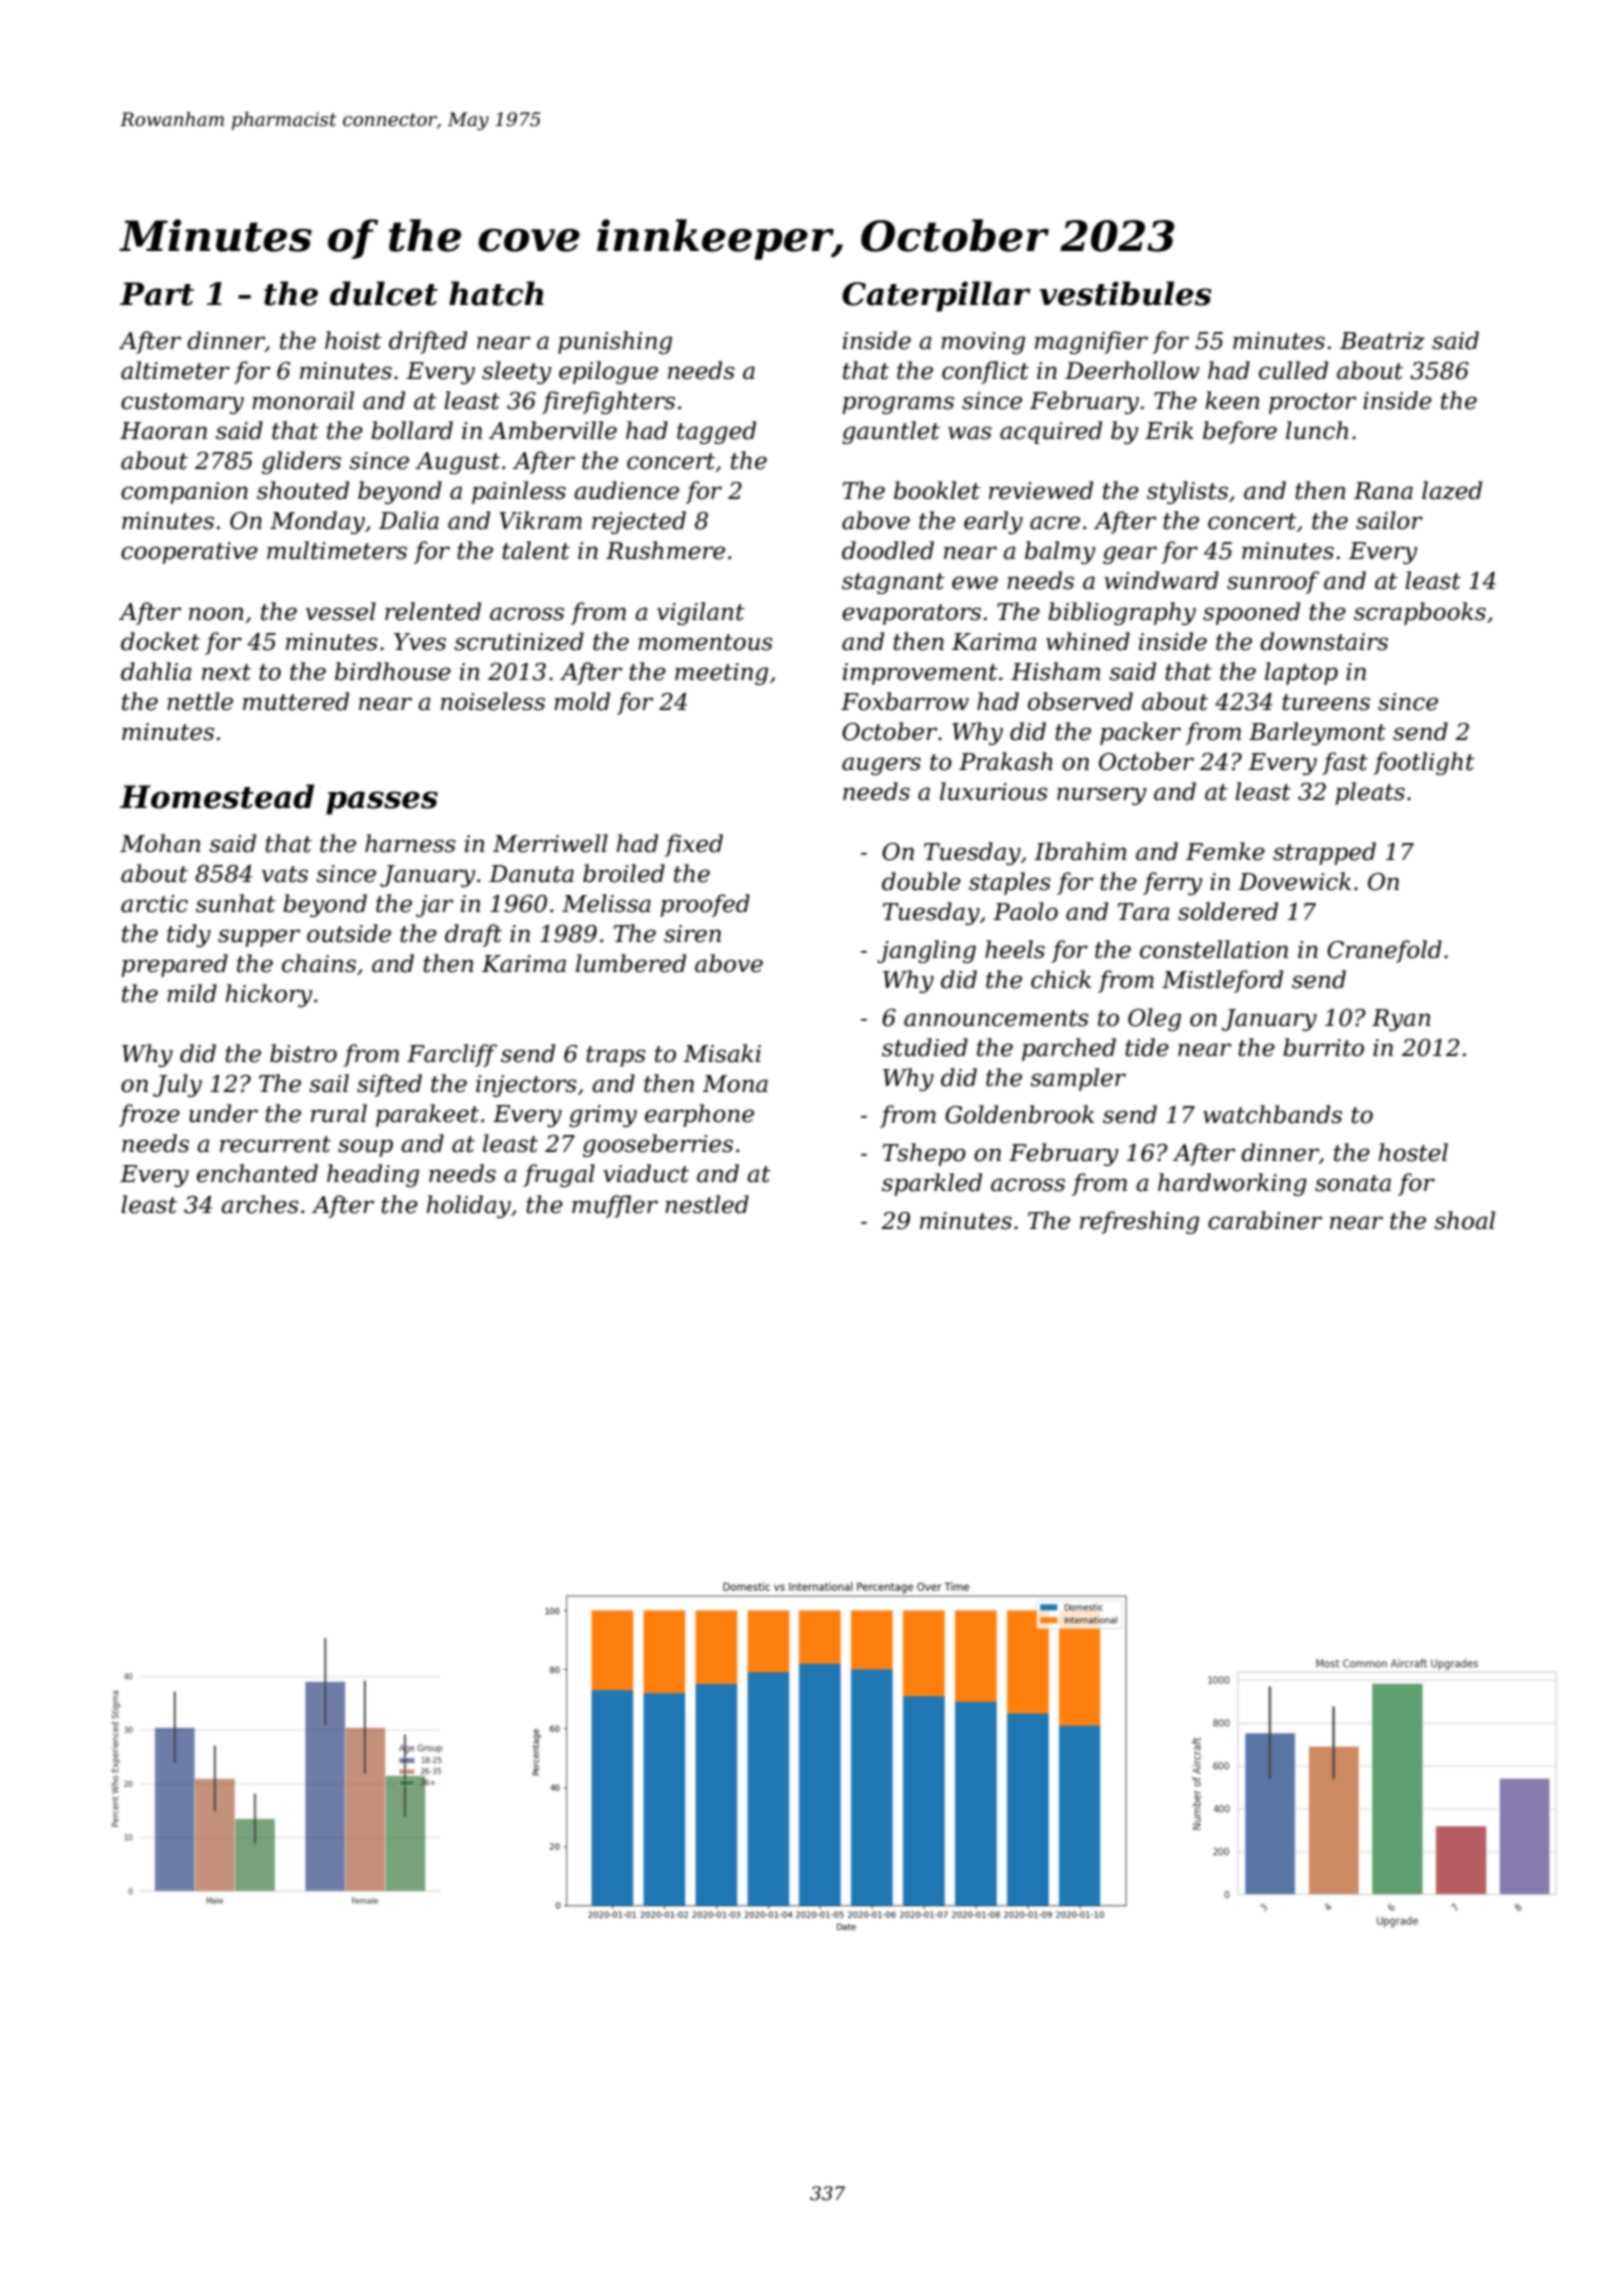 This screenshot has width=1620, height=2292. Describe the element at coordinates (1464, 1220) in the screenshot. I see `shoal` at that location.
